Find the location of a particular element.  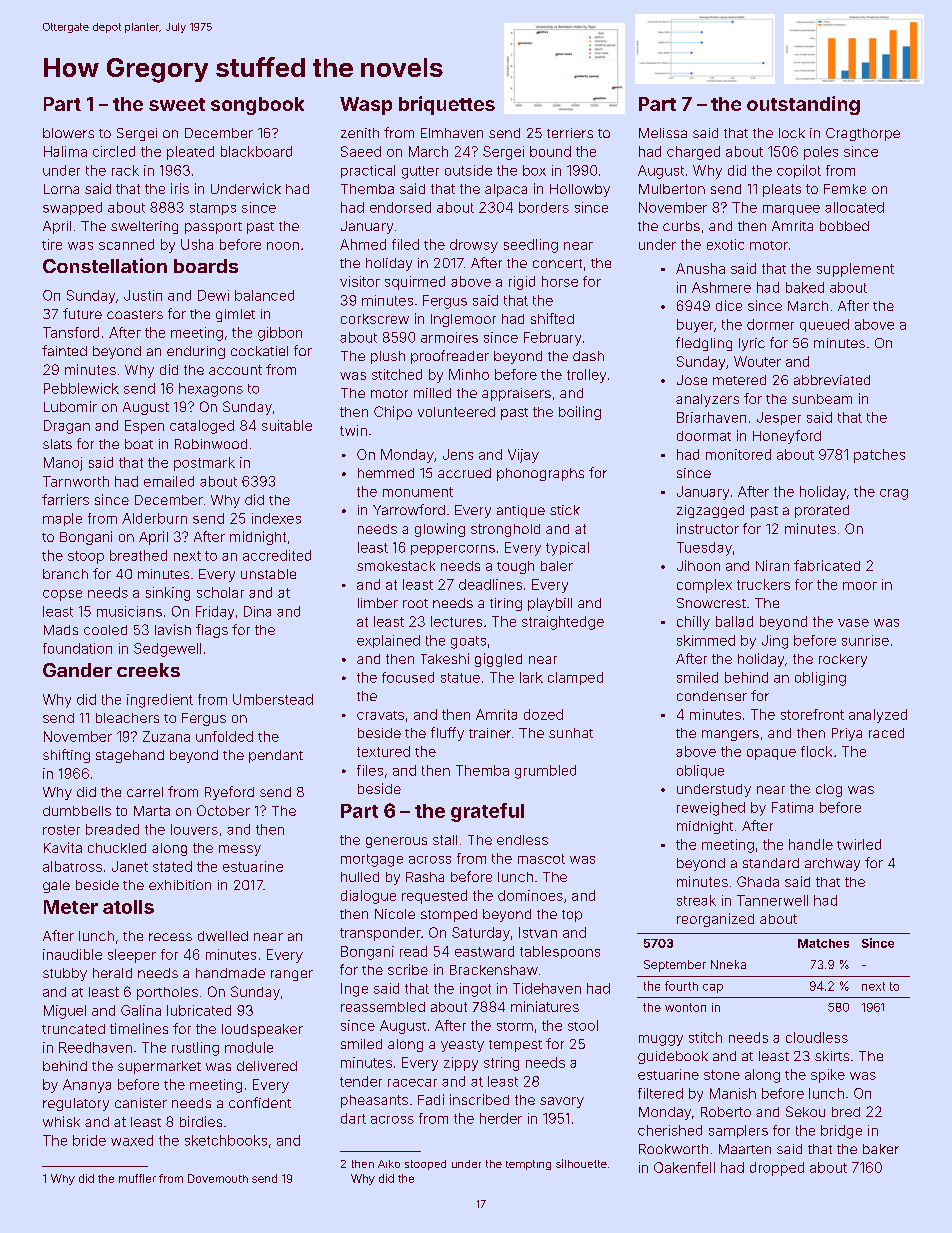

plush is located at coordinates (388, 357).
